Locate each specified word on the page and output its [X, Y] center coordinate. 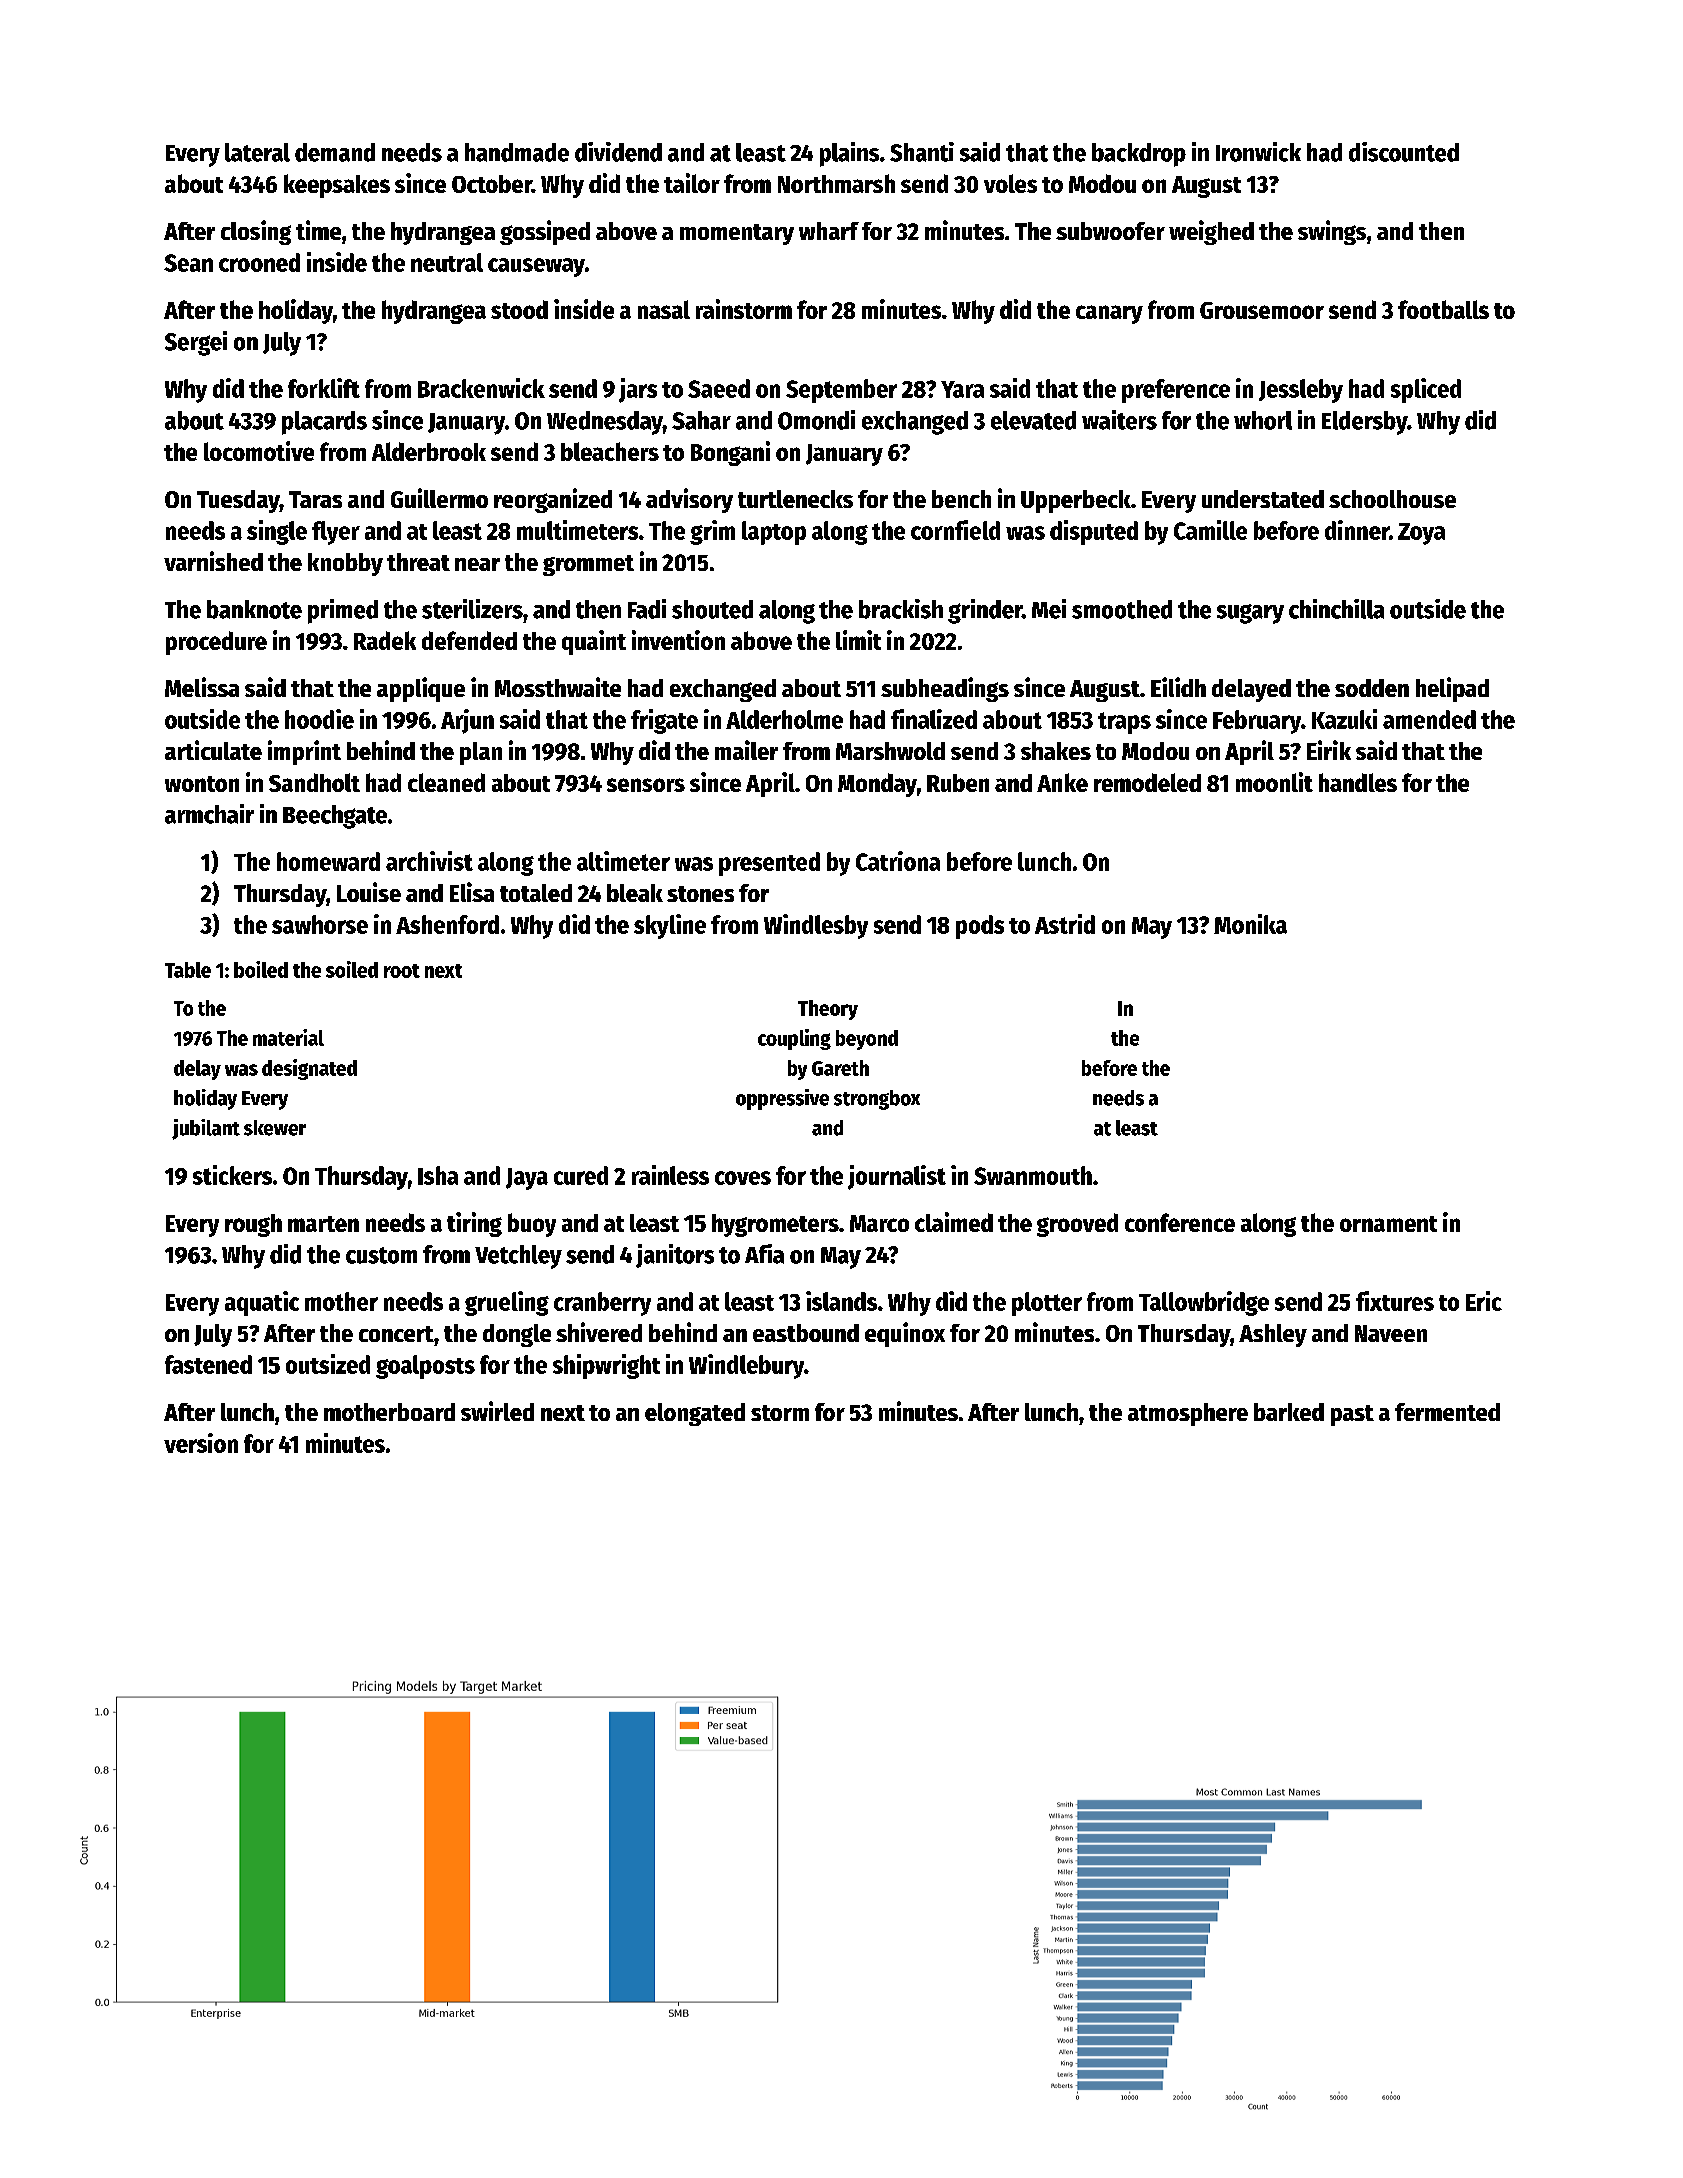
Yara [962, 389]
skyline [670, 926]
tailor [692, 183]
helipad [1452, 689]
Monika [1250, 924]
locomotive [259, 451]
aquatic [262, 1303]
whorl [1263, 420]
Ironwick [1258, 152]
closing [256, 232]
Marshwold [890, 751]
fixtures [1395, 1301]
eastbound [806, 1333]
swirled [497, 1411]
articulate [213, 750]
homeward [328, 861]
